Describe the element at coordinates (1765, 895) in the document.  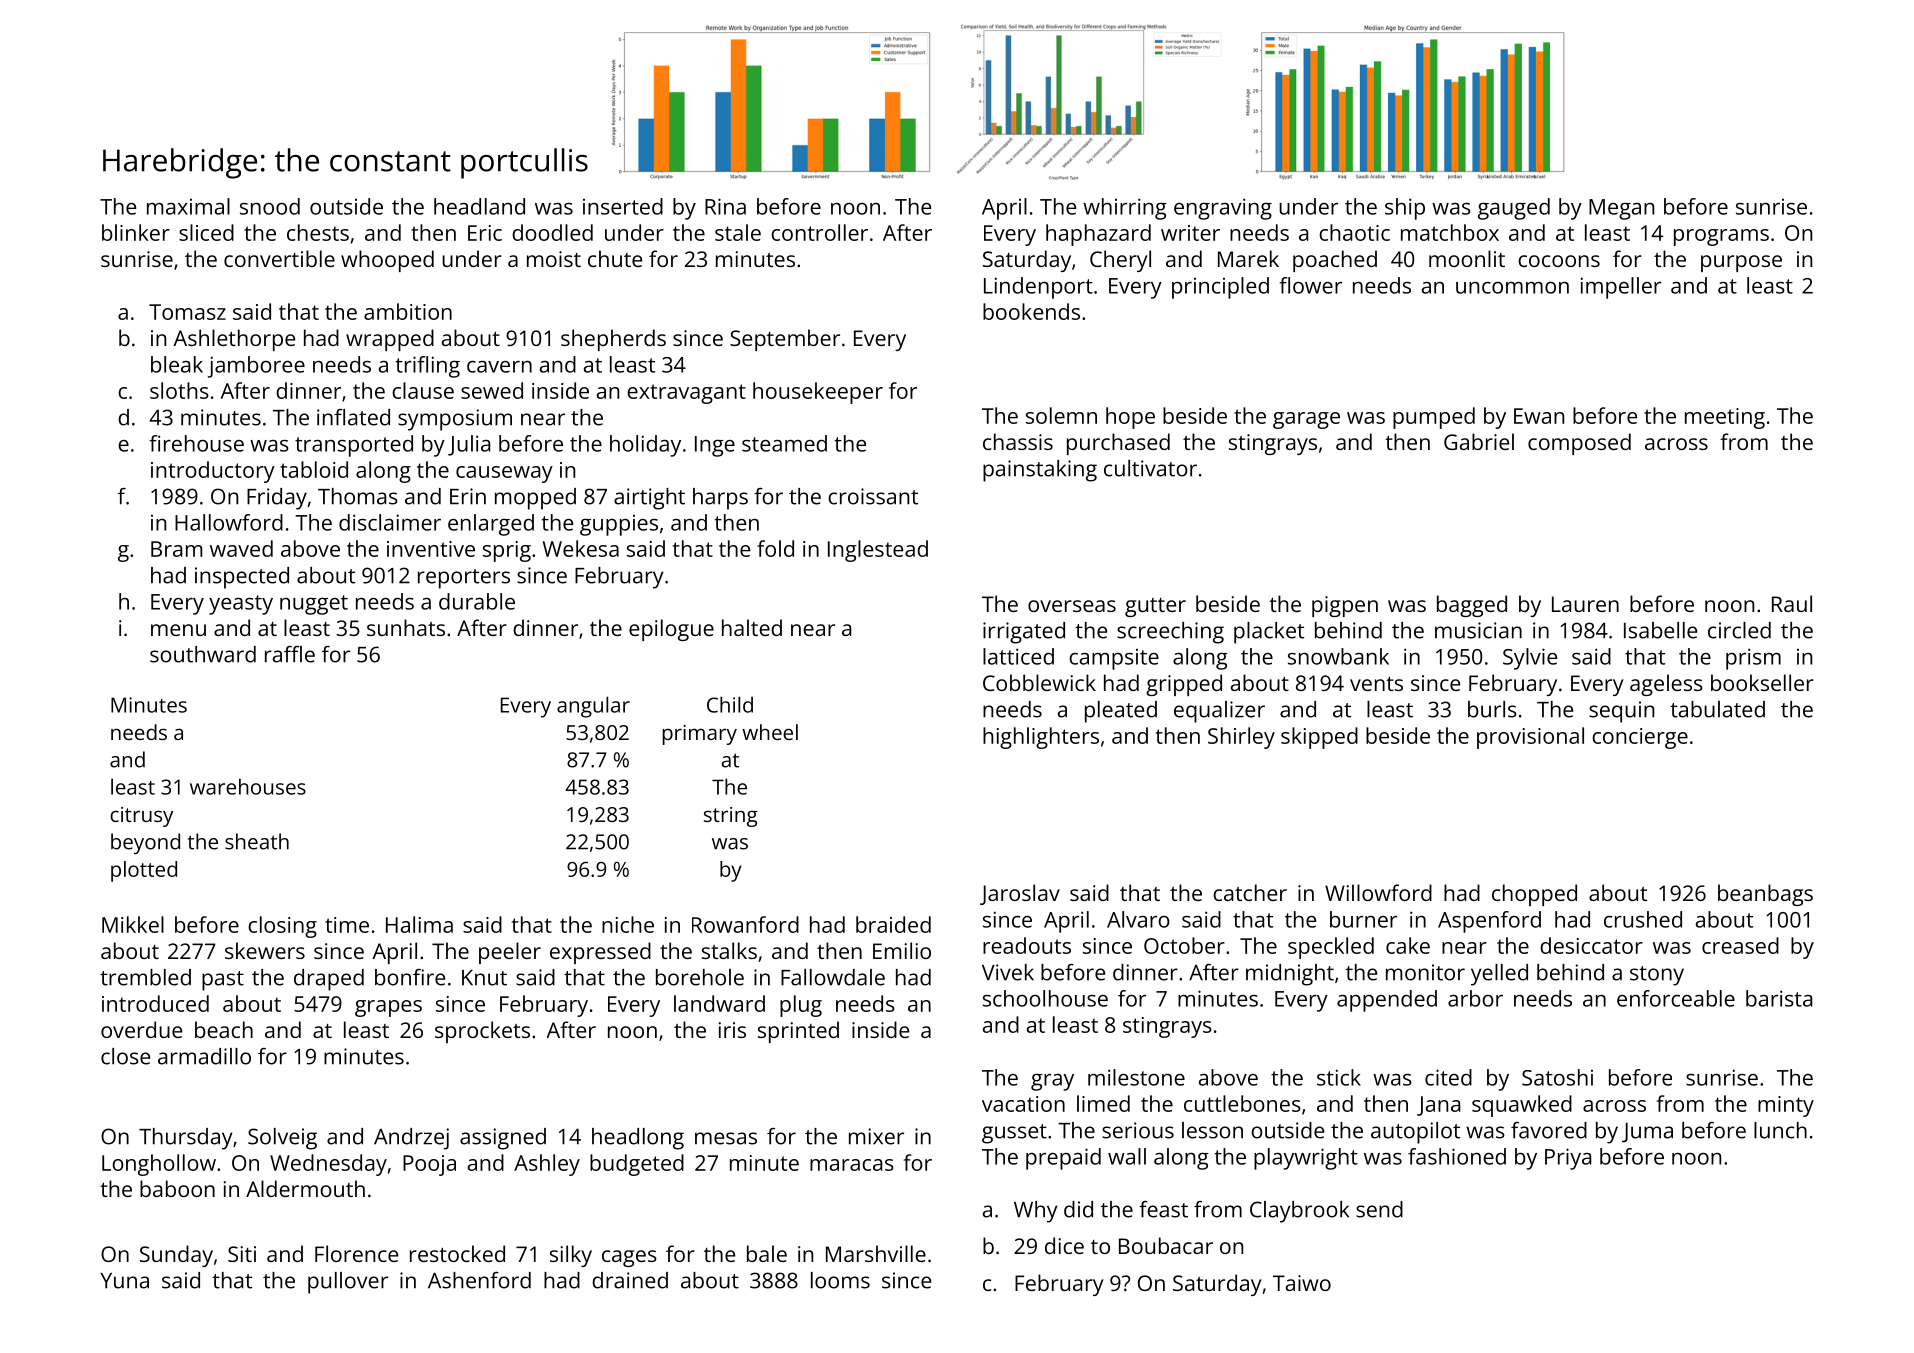
I see `beanbags` at that location.
